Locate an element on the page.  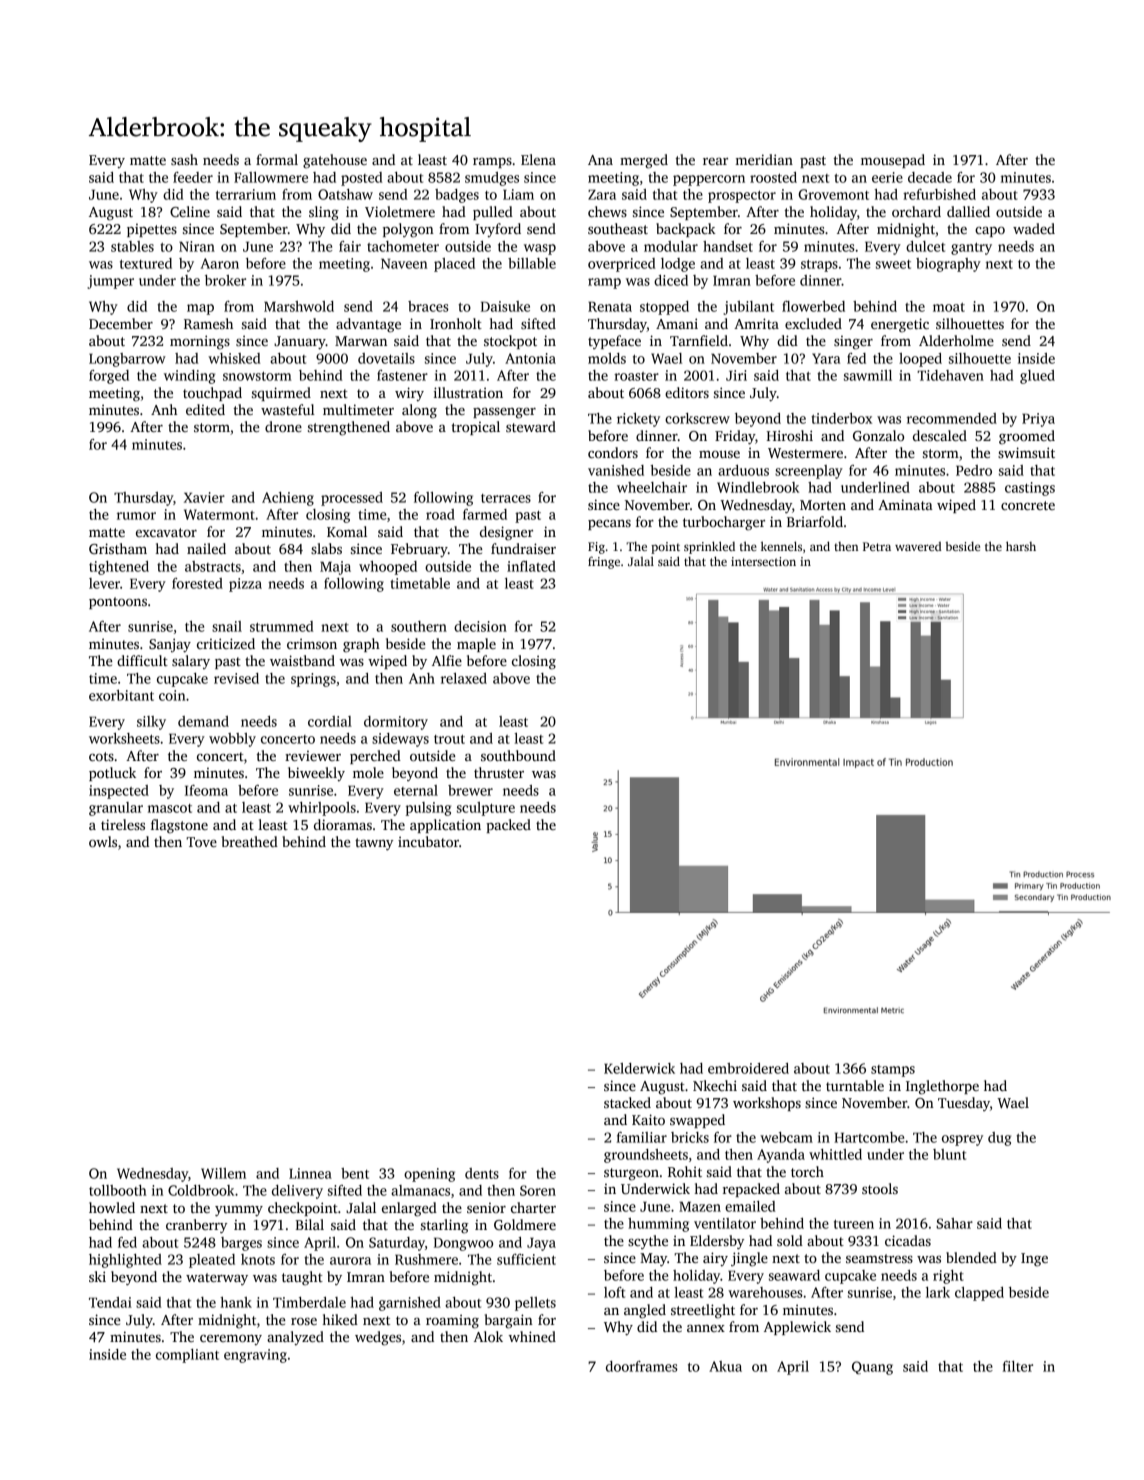
rear is located at coordinates (715, 161).
